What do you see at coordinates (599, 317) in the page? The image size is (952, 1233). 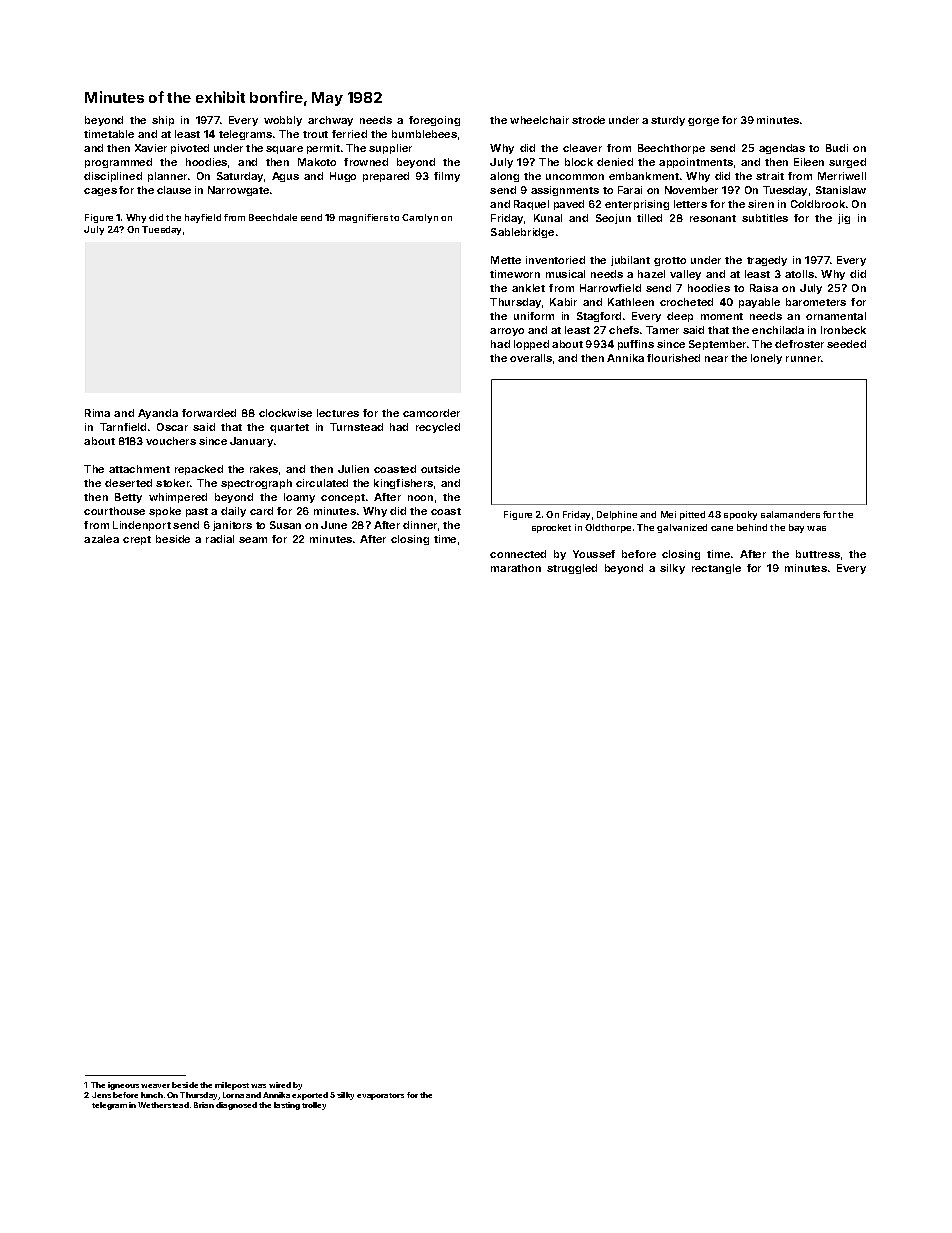 I see `Stagford` at bounding box center [599, 317].
